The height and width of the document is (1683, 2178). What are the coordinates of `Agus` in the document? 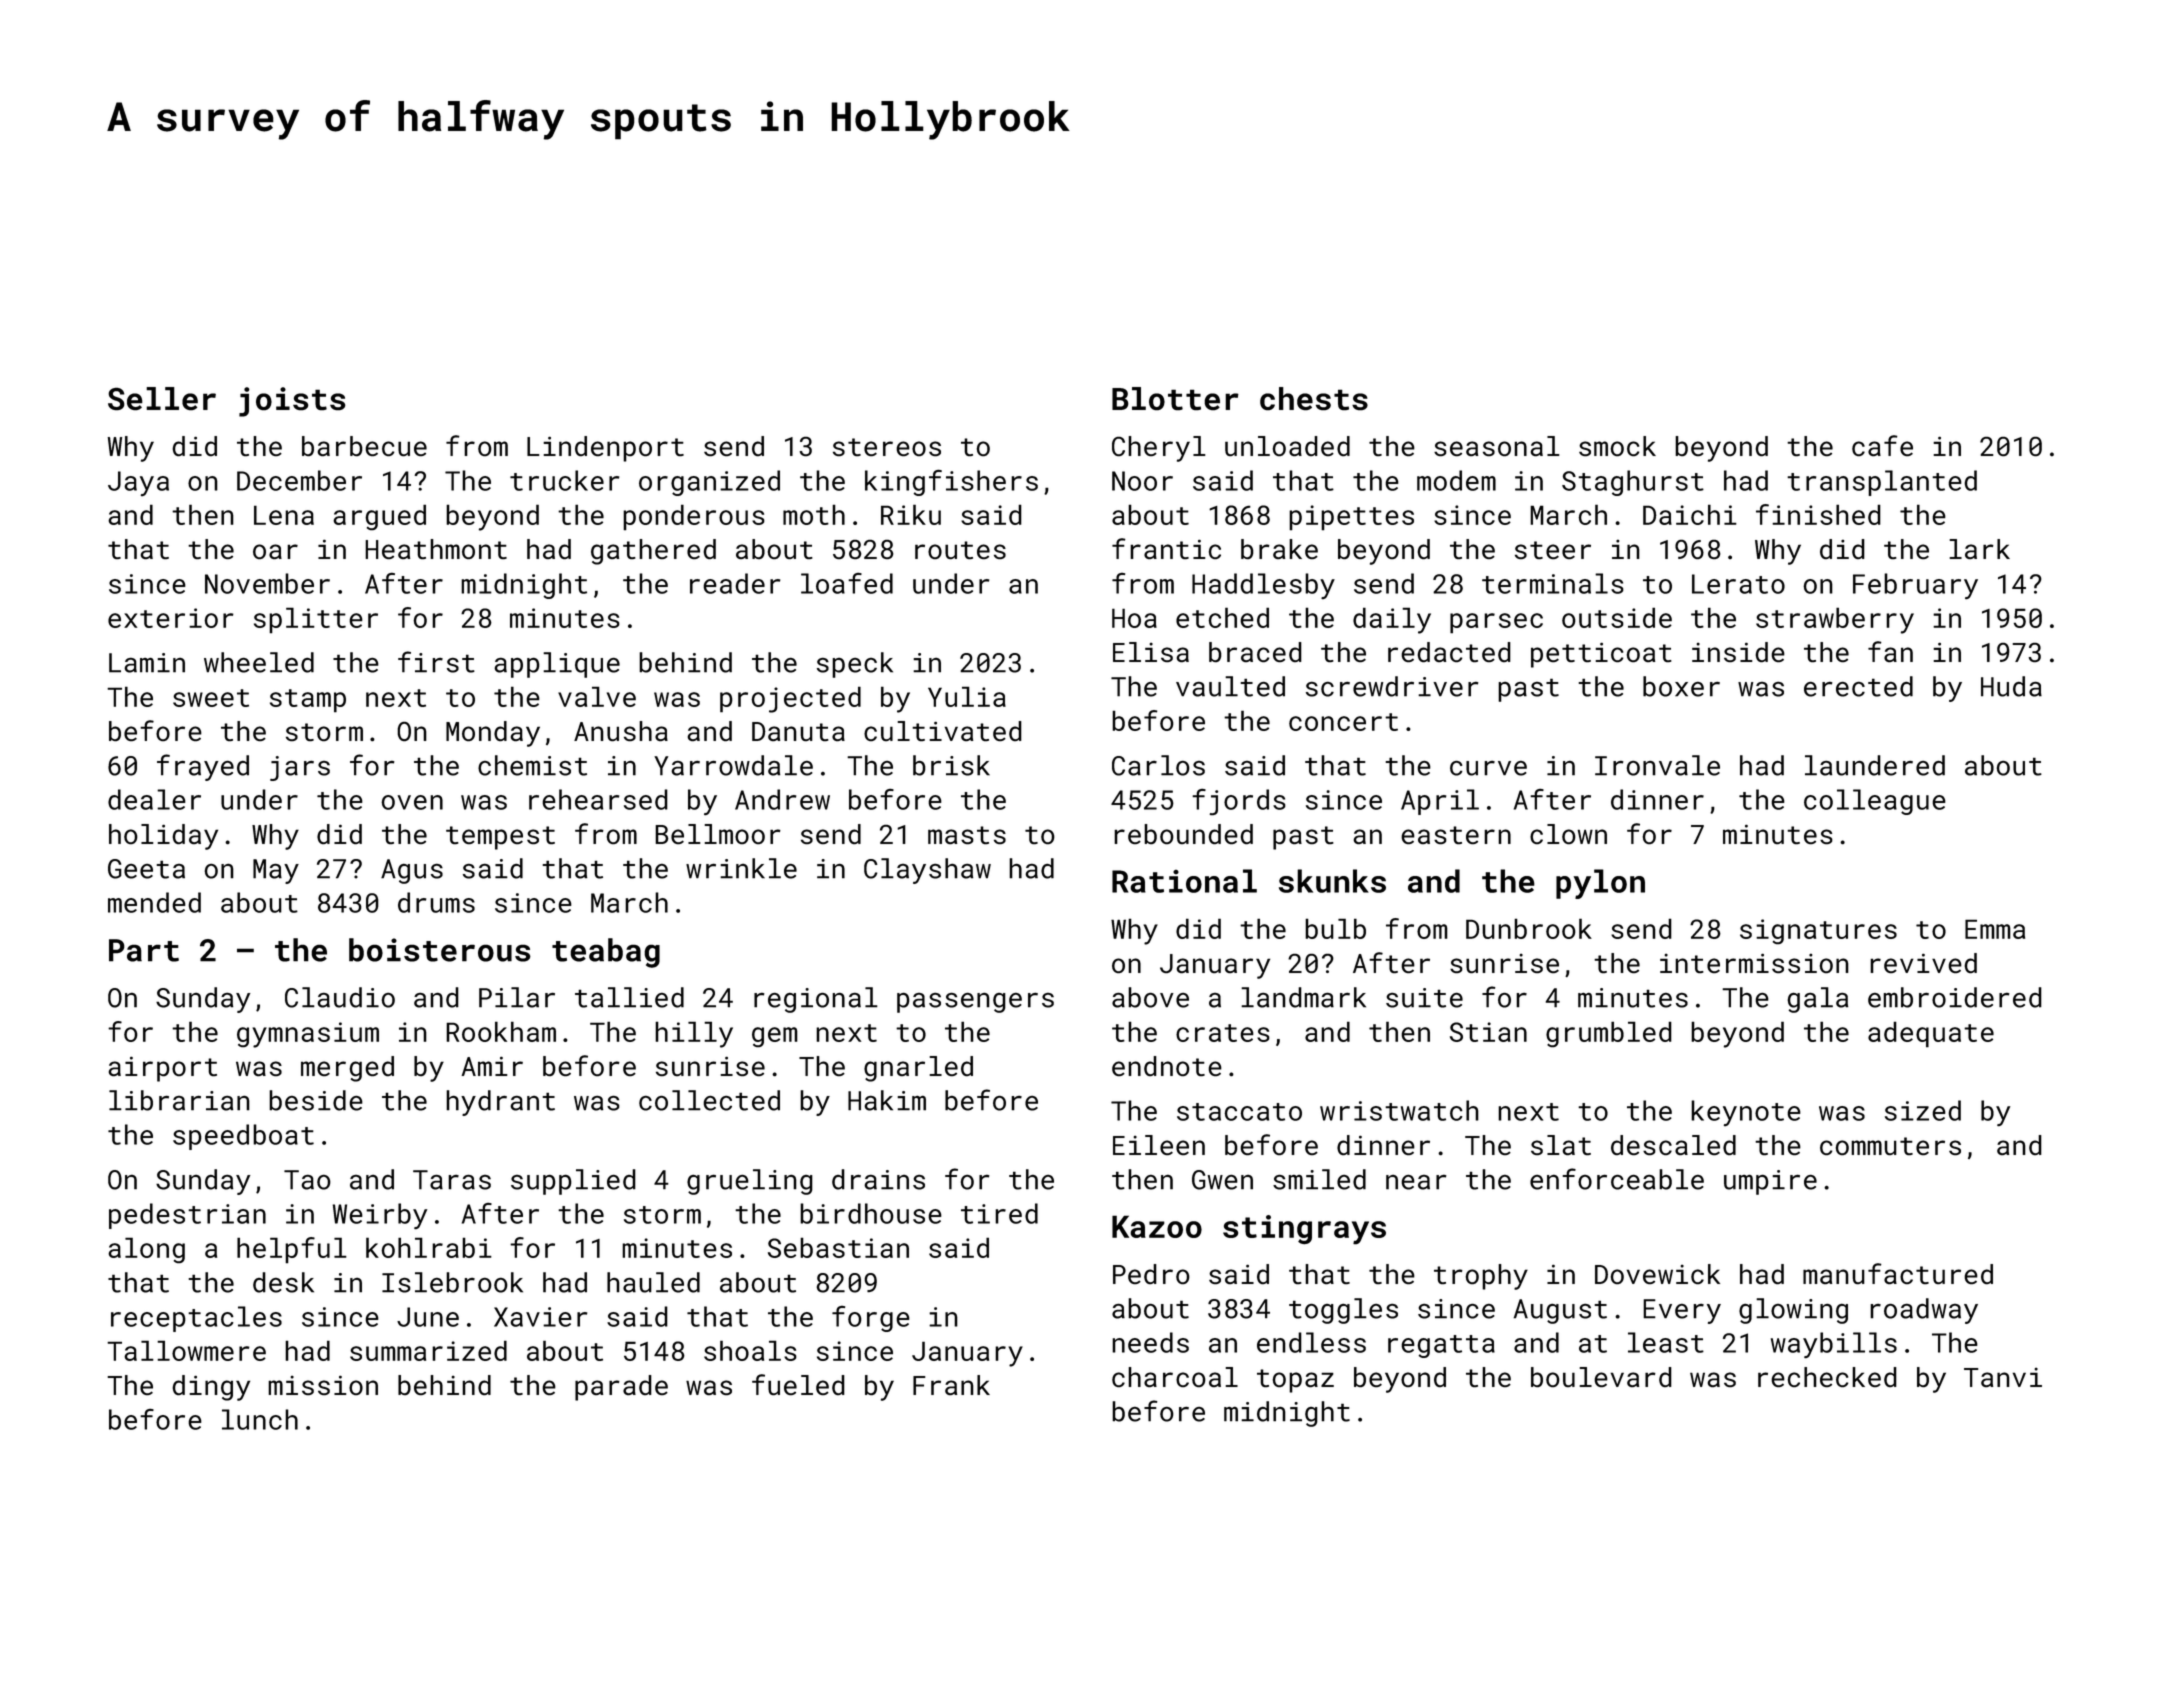 It's located at (412, 871).
